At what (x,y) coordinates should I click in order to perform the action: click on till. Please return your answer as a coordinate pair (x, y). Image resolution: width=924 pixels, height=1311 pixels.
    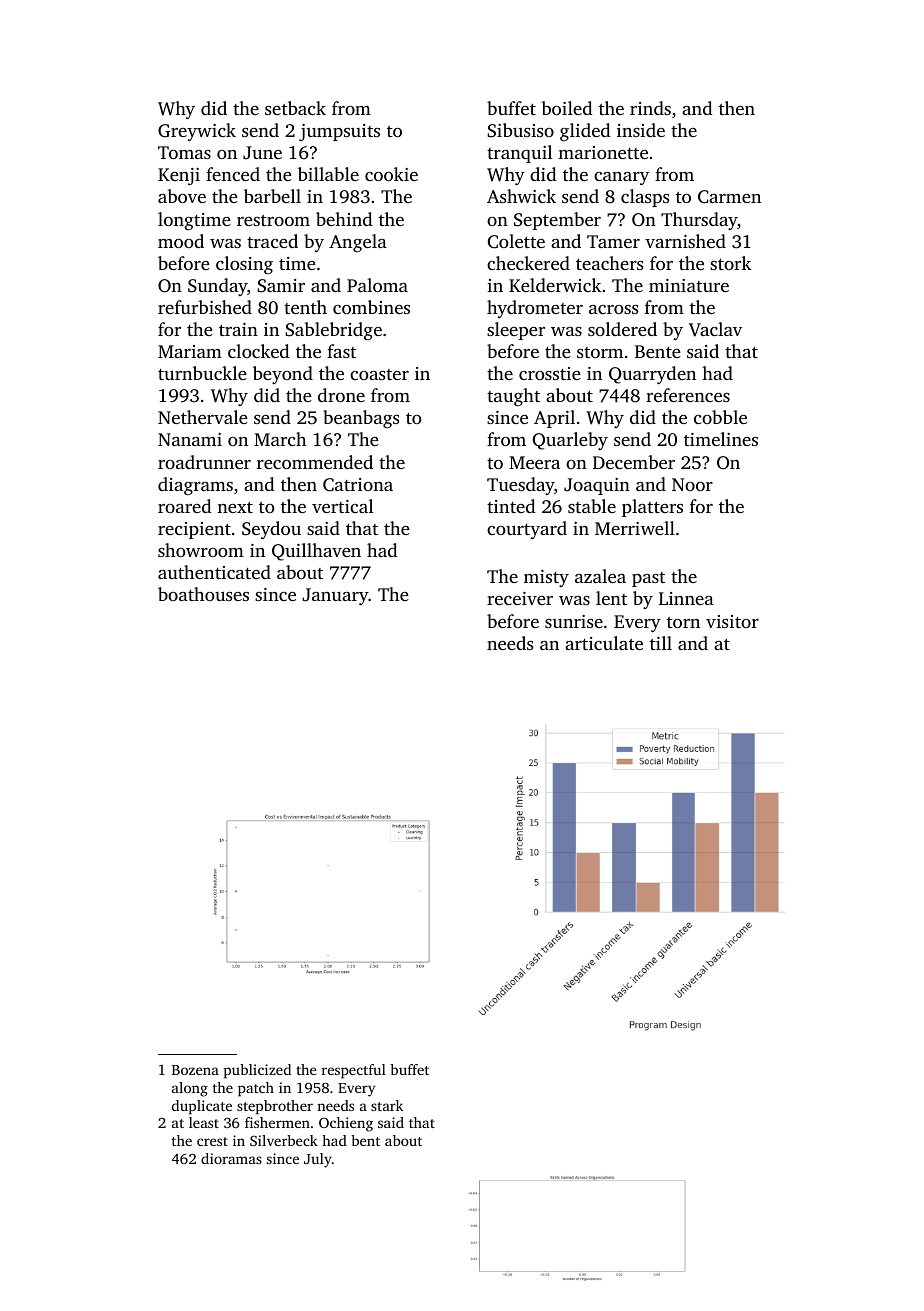
    Looking at the image, I should click on (661, 643).
